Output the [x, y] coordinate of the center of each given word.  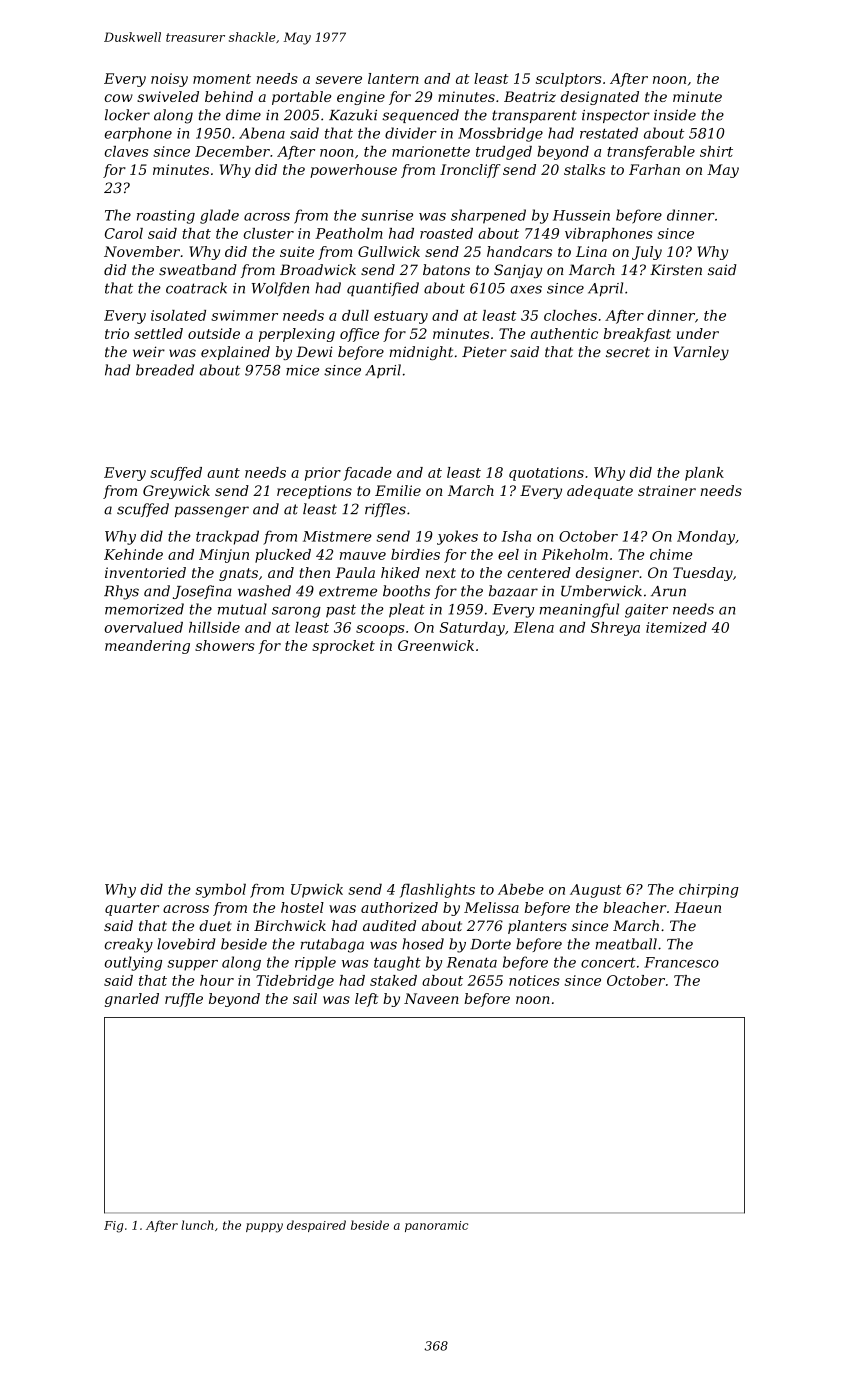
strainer [667, 490]
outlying [133, 963]
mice [302, 370]
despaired [316, 1226]
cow [119, 98]
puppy [264, 1228]
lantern [393, 78]
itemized [676, 627]
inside [675, 115]
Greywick [176, 492]
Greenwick [436, 645]
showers [225, 645]
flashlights [437, 890]
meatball [626, 944]
